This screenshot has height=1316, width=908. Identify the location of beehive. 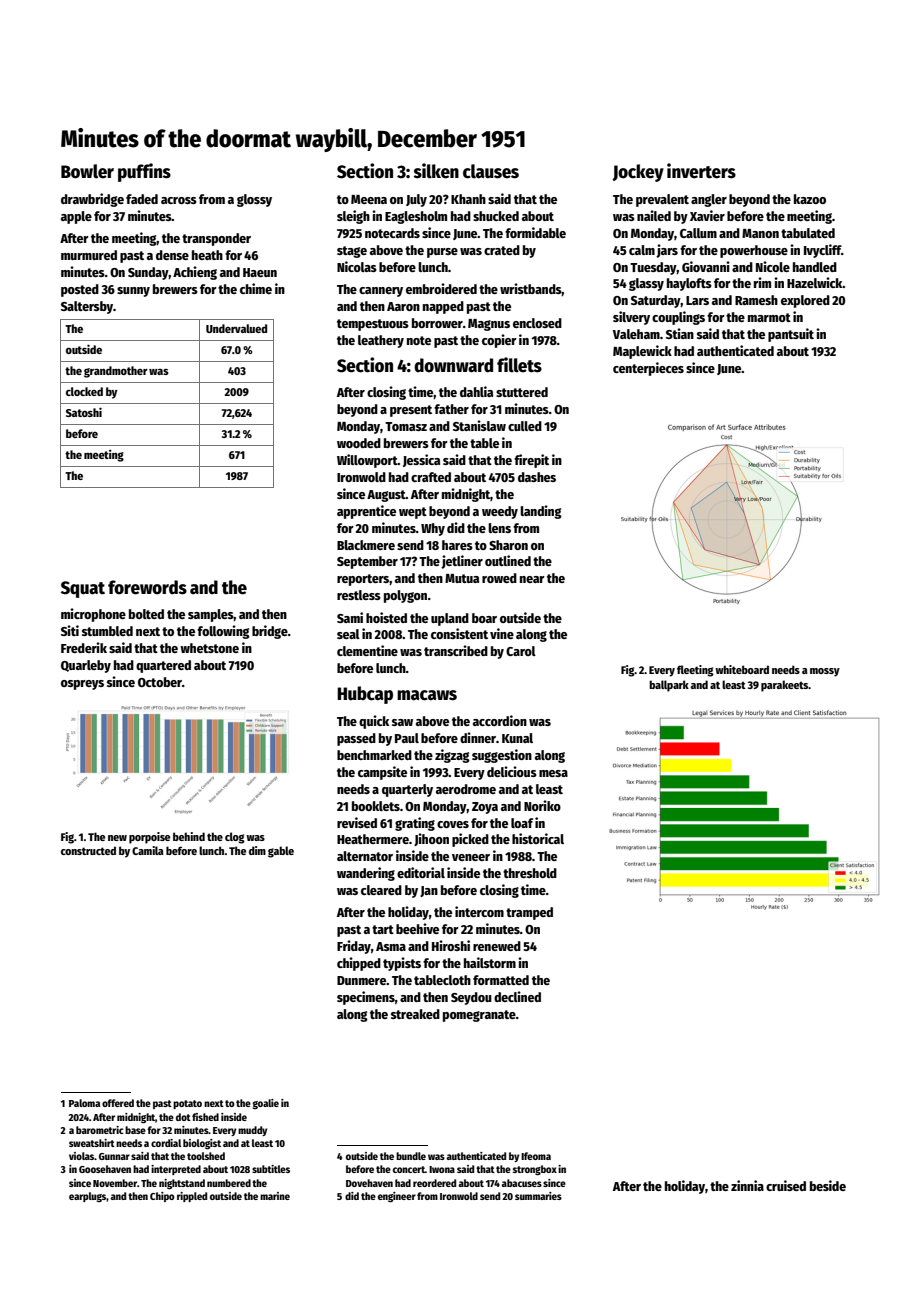
(417, 928).
